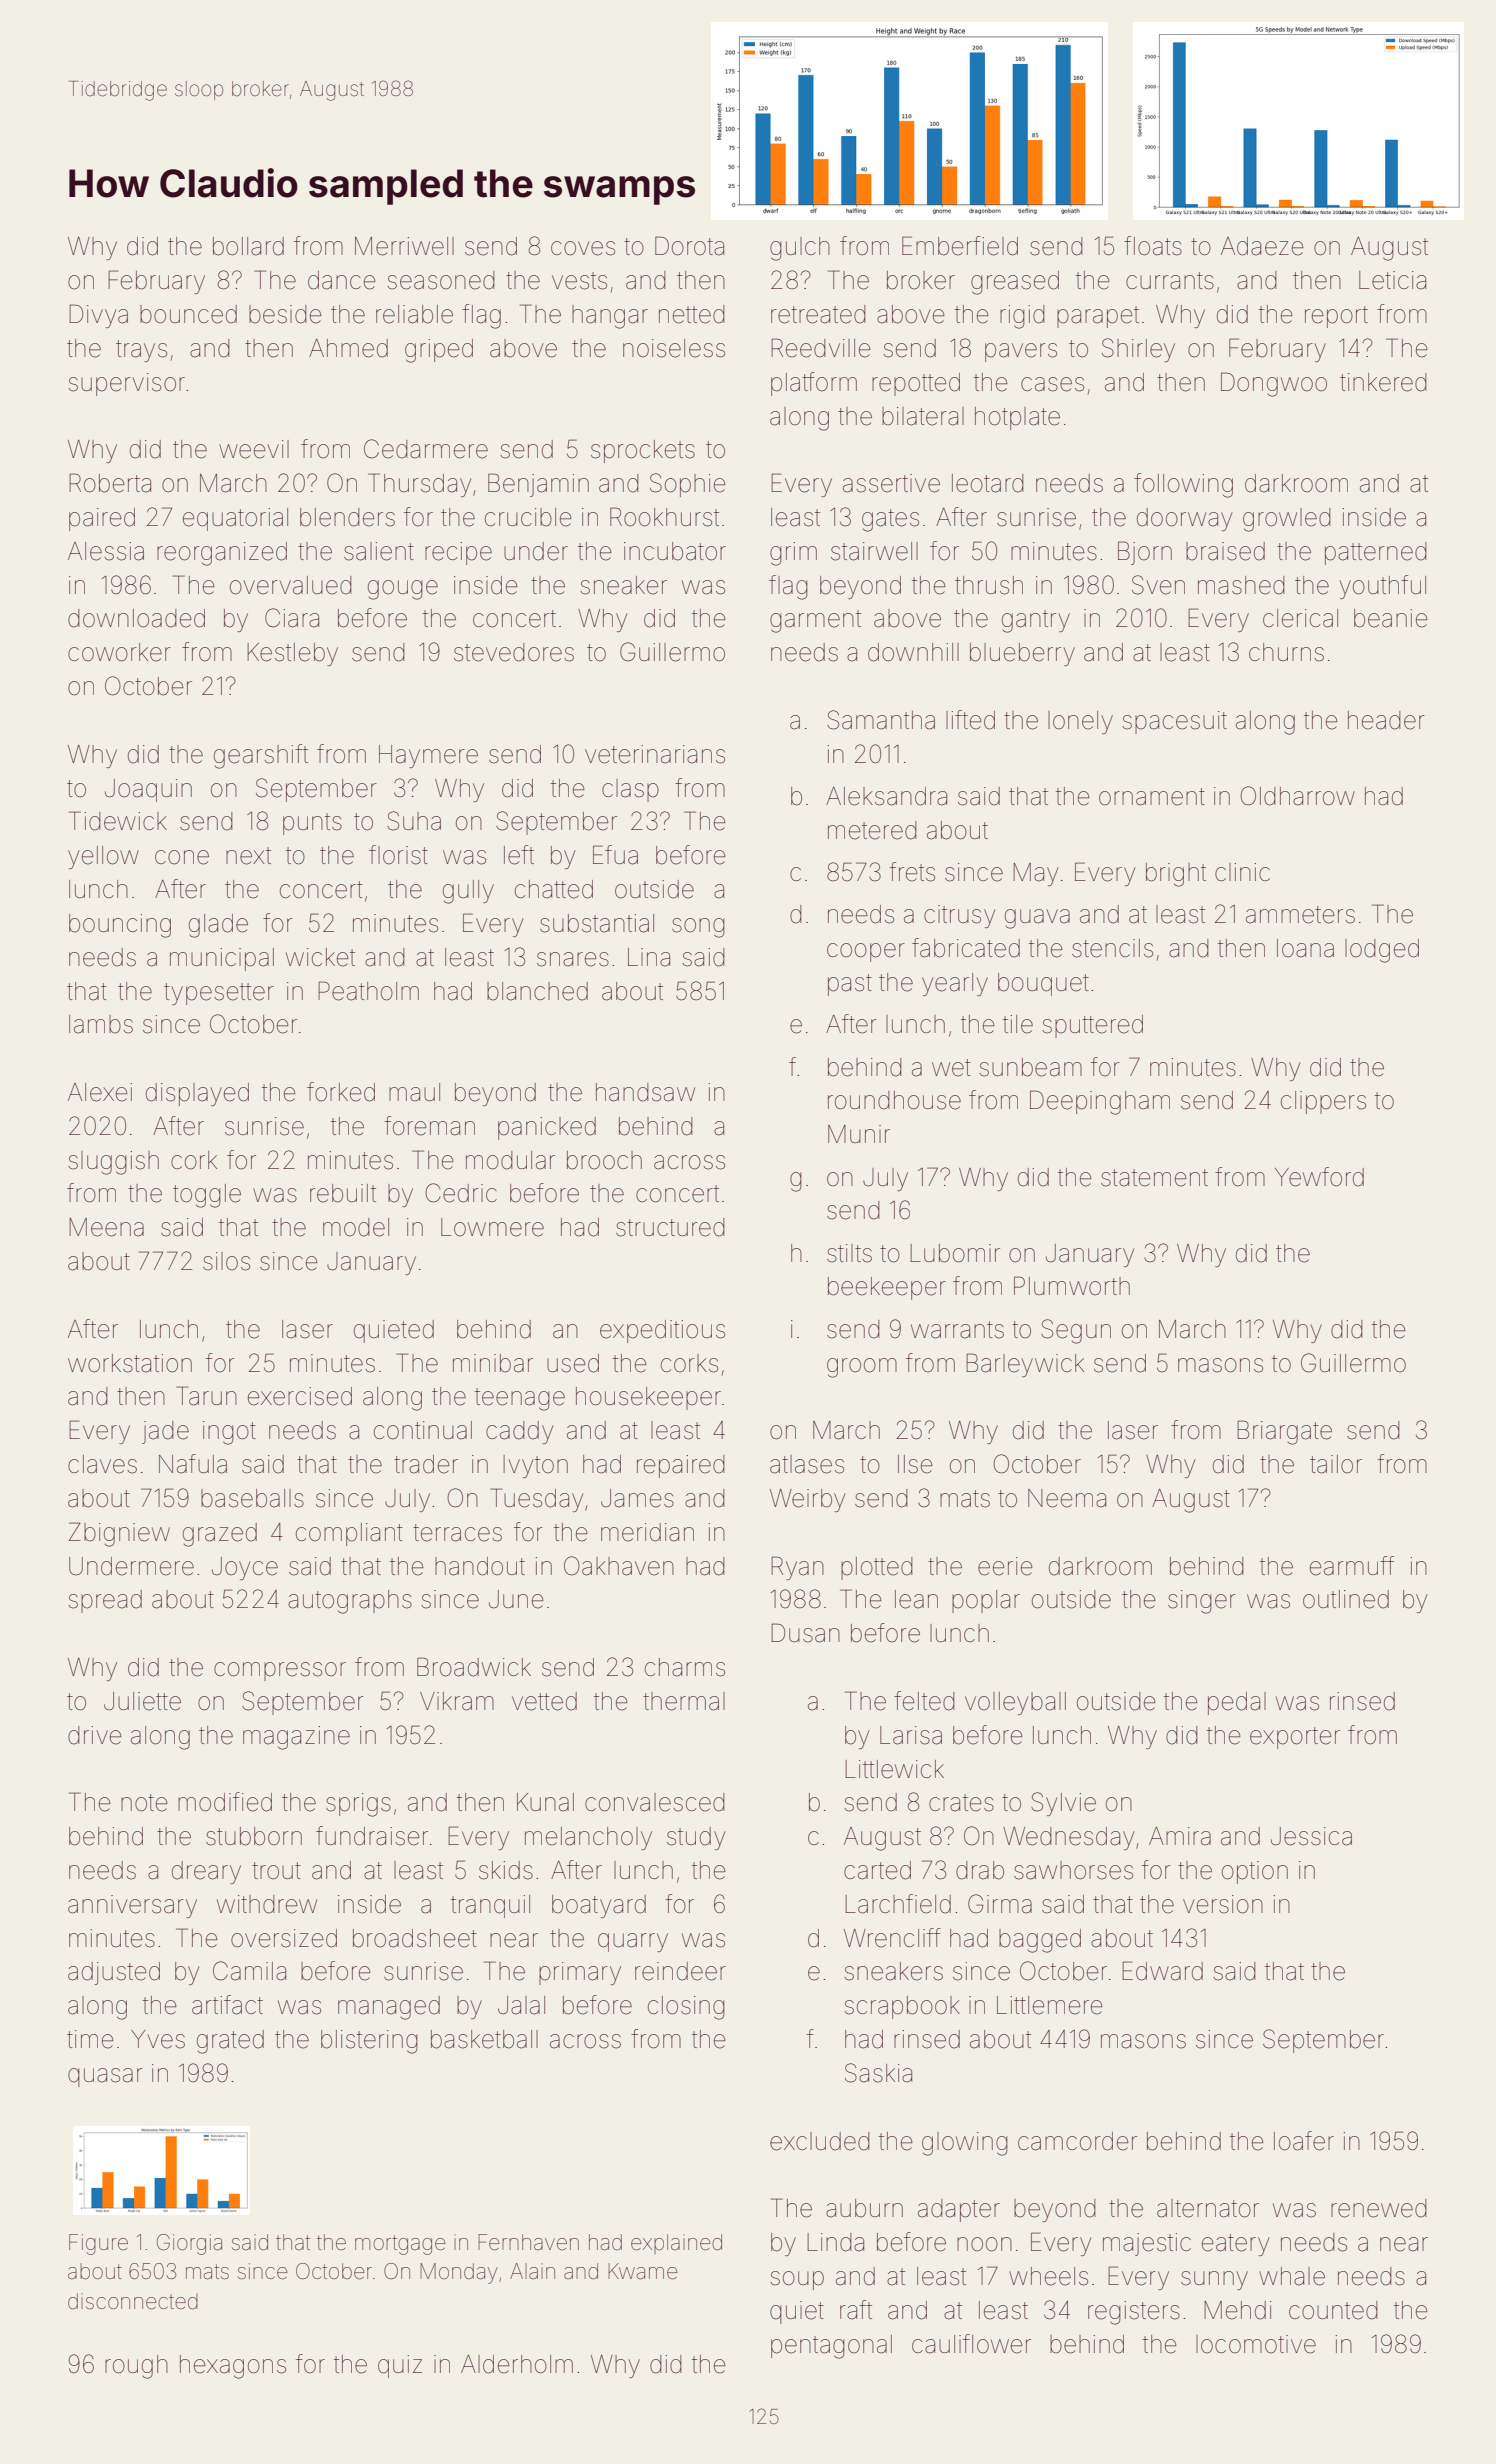 The width and height of the screenshot is (1496, 2464). Describe the element at coordinates (207, 1196) in the screenshot. I see `toggle` at that location.
